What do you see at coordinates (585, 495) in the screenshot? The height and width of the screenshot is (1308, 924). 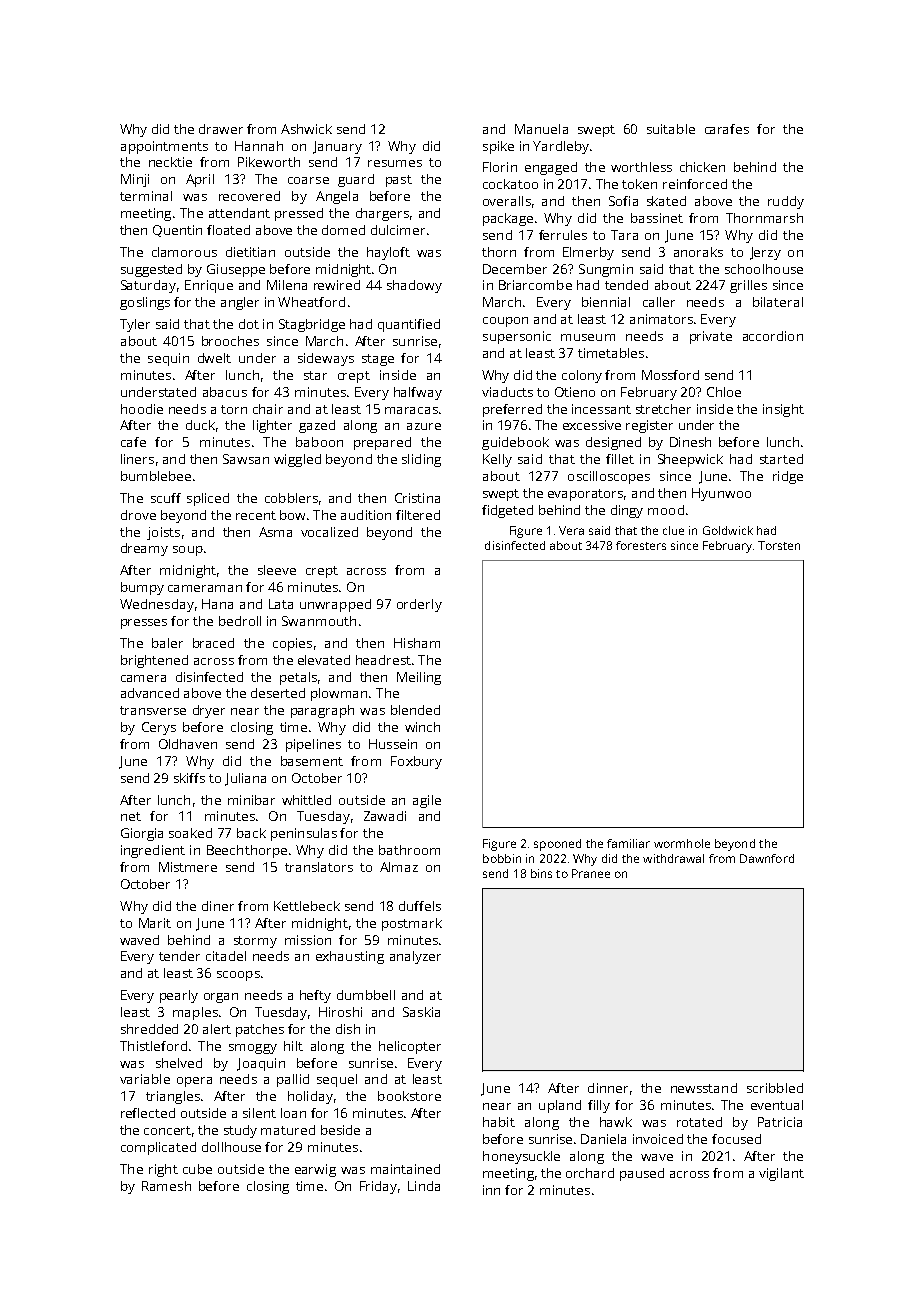 I see `evaporators` at bounding box center [585, 495].
